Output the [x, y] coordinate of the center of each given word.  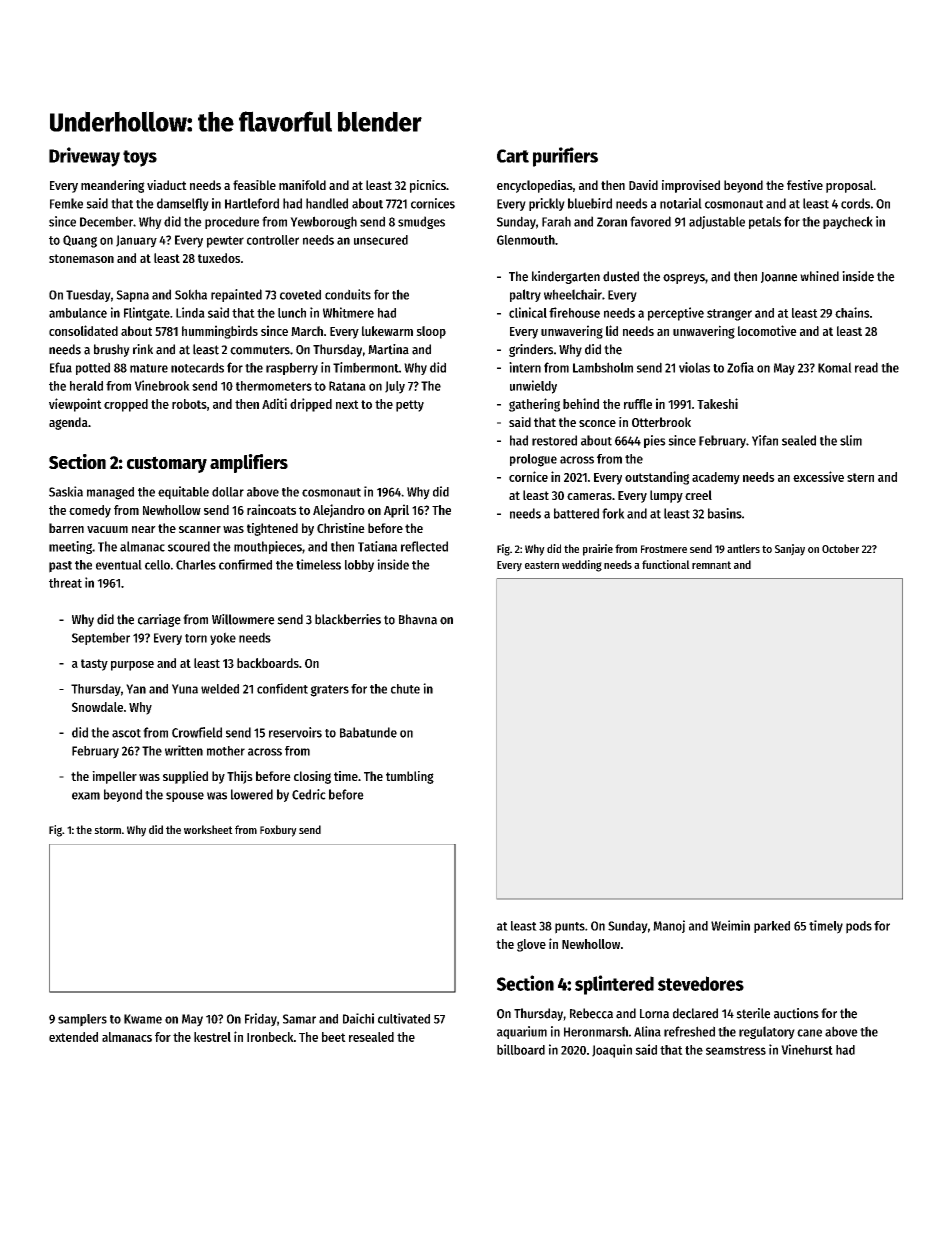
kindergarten [566, 277]
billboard [521, 1049]
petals [765, 222]
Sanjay [790, 550]
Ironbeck [270, 1037]
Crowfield [197, 732]
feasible [254, 185]
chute [405, 689]
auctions [796, 1013]
